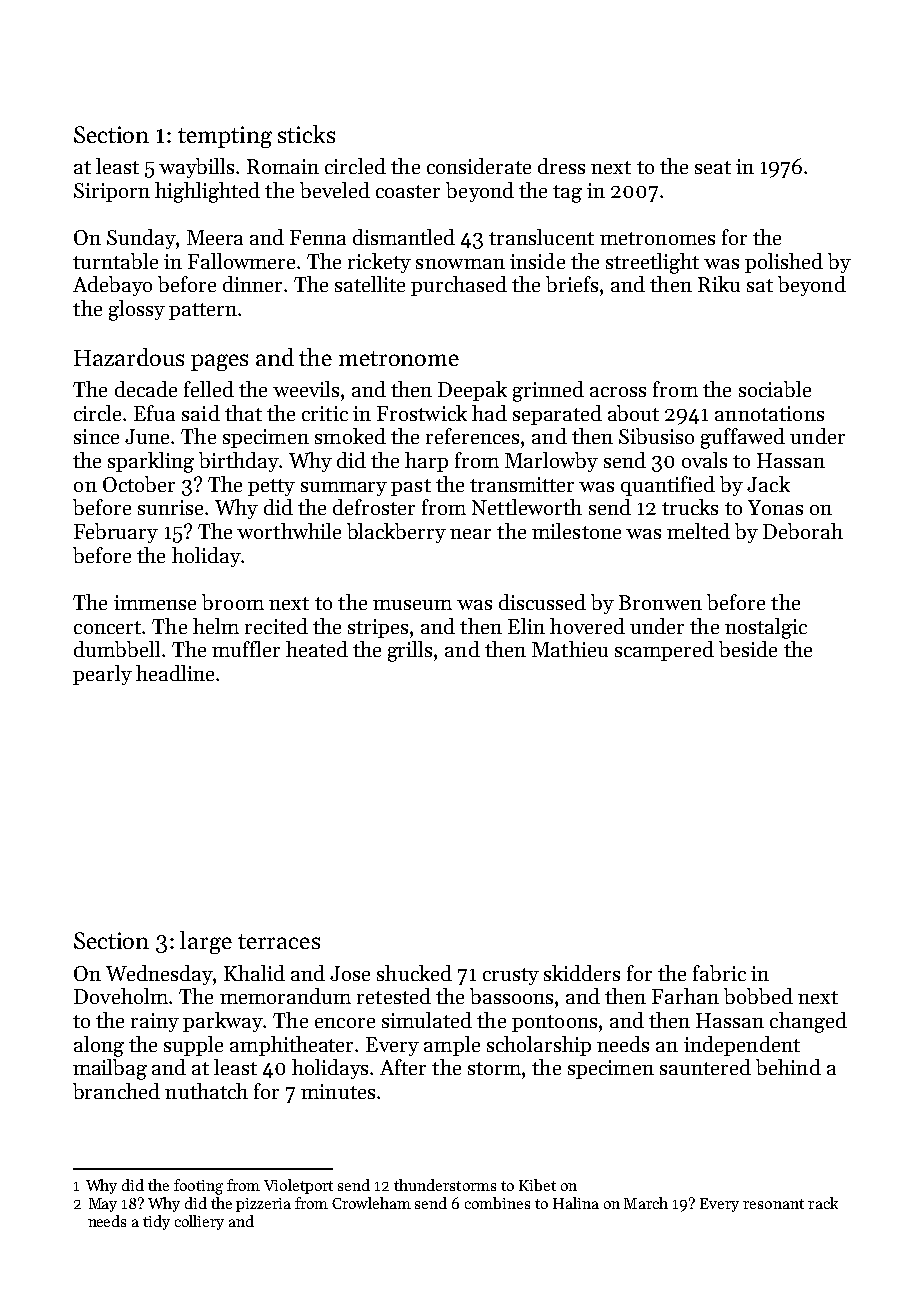 This image has height=1311, width=924. What do you see at coordinates (371, 1203) in the image?
I see `Crowleham` at bounding box center [371, 1203].
